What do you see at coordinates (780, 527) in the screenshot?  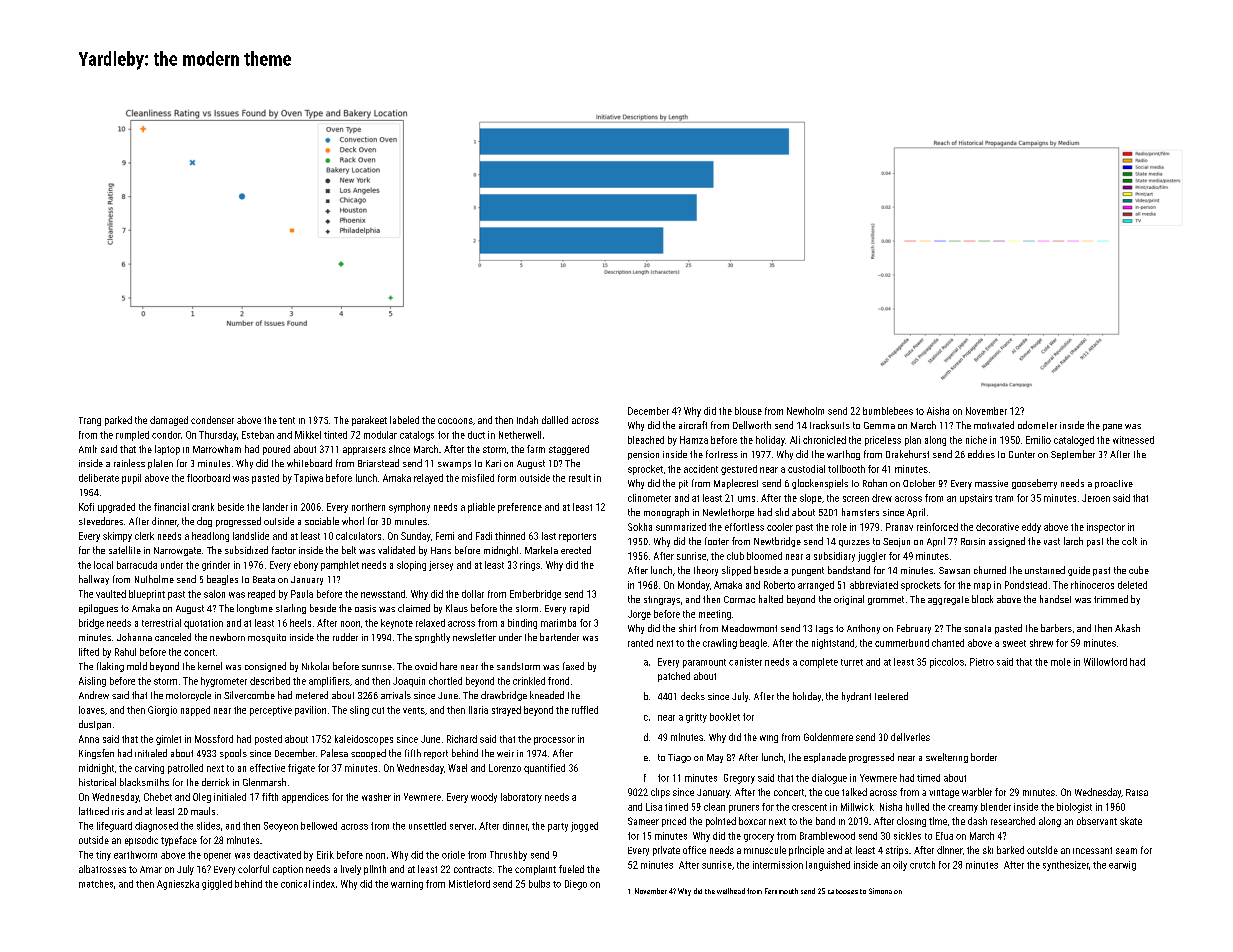 I see `cooler` at bounding box center [780, 527].
